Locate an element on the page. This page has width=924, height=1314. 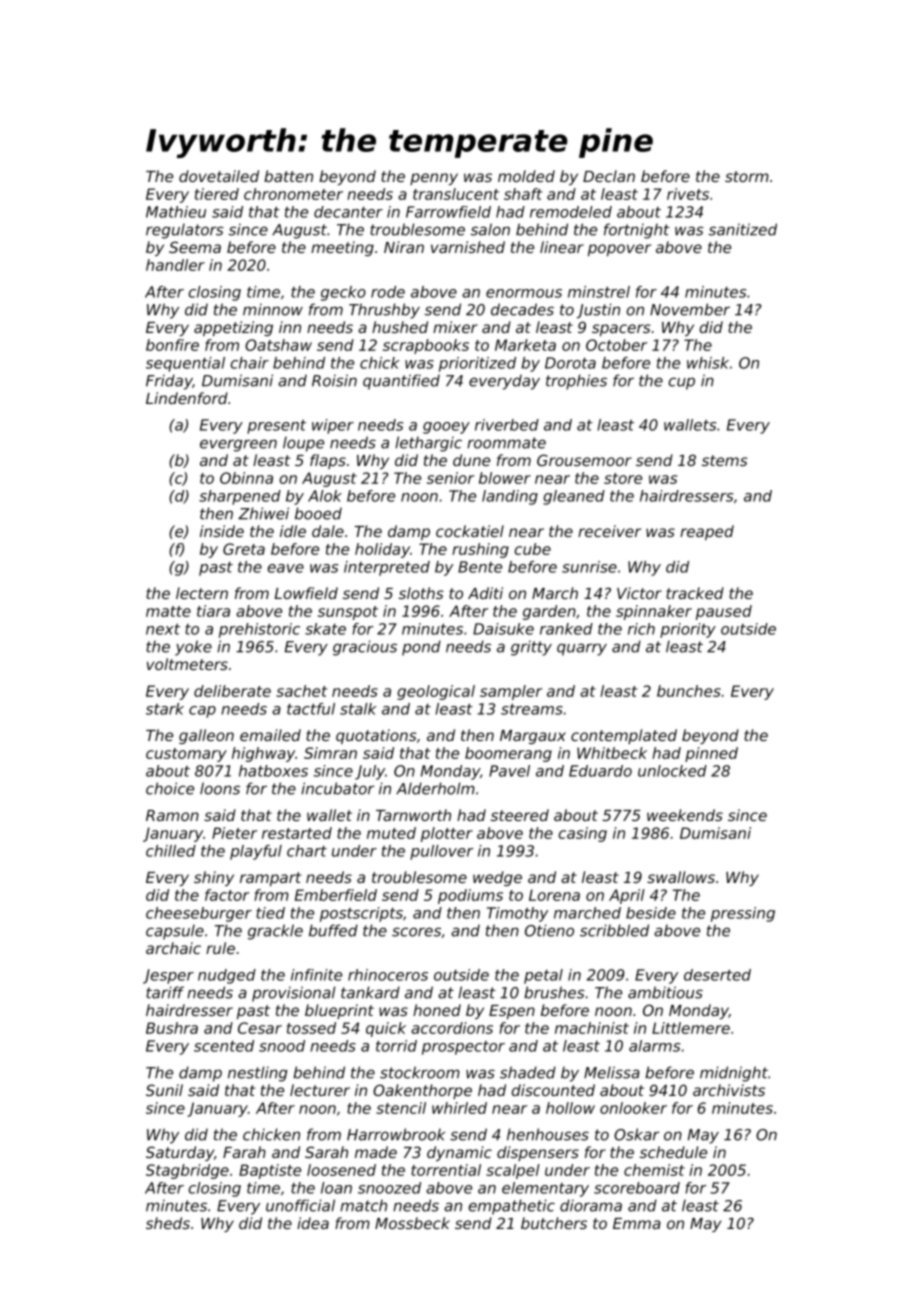
Saturday is located at coordinates (180, 1153).
